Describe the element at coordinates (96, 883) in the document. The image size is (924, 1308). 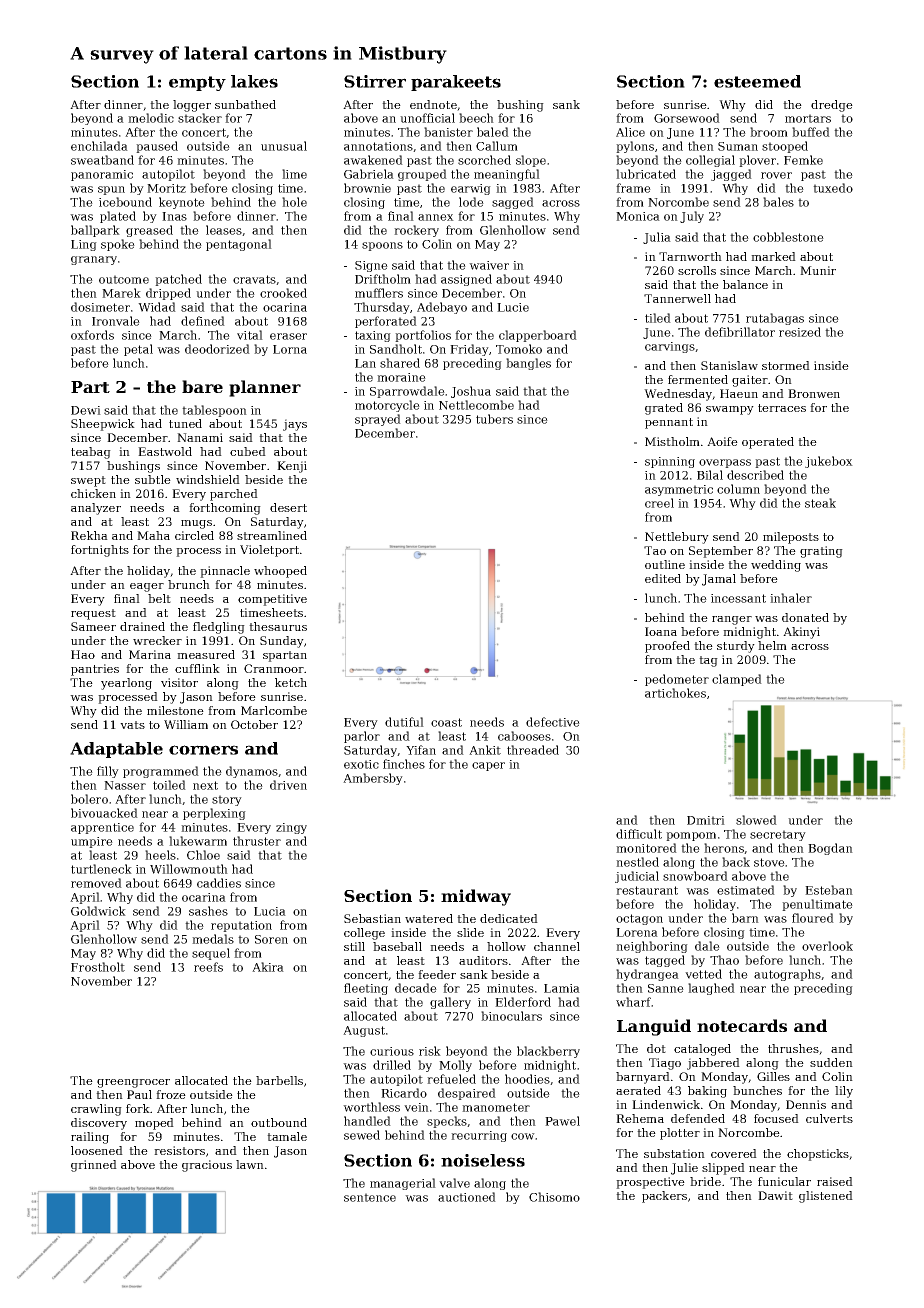
I see `removed` at that location.
